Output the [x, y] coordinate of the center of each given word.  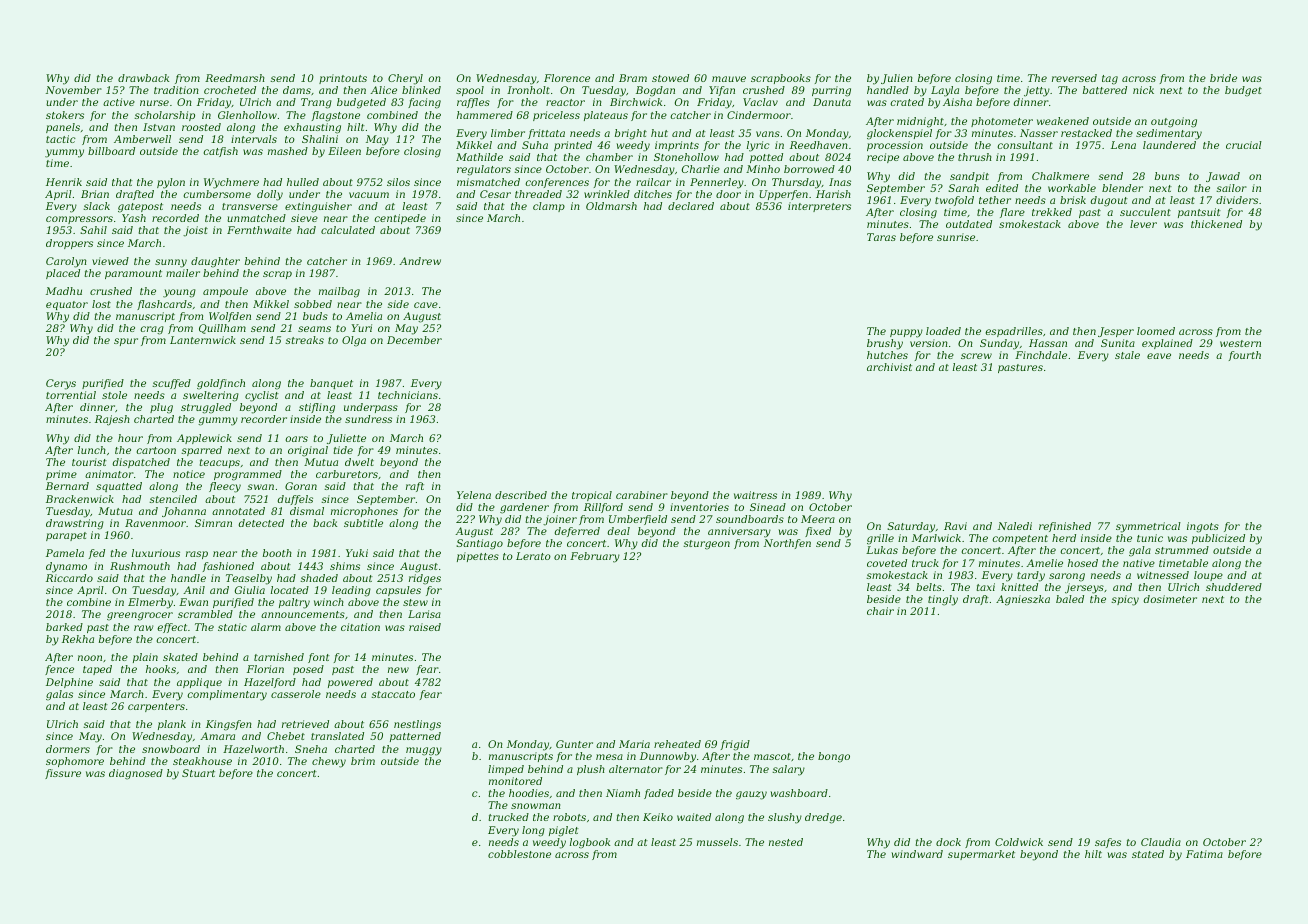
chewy [329, 762]
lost [101, 304]
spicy [1125, 600]
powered [350, 683]
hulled [303, 182]
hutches [887, 355]
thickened [1216, 224]
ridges [425, 579]
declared [691, 206]
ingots [1203, 527]
